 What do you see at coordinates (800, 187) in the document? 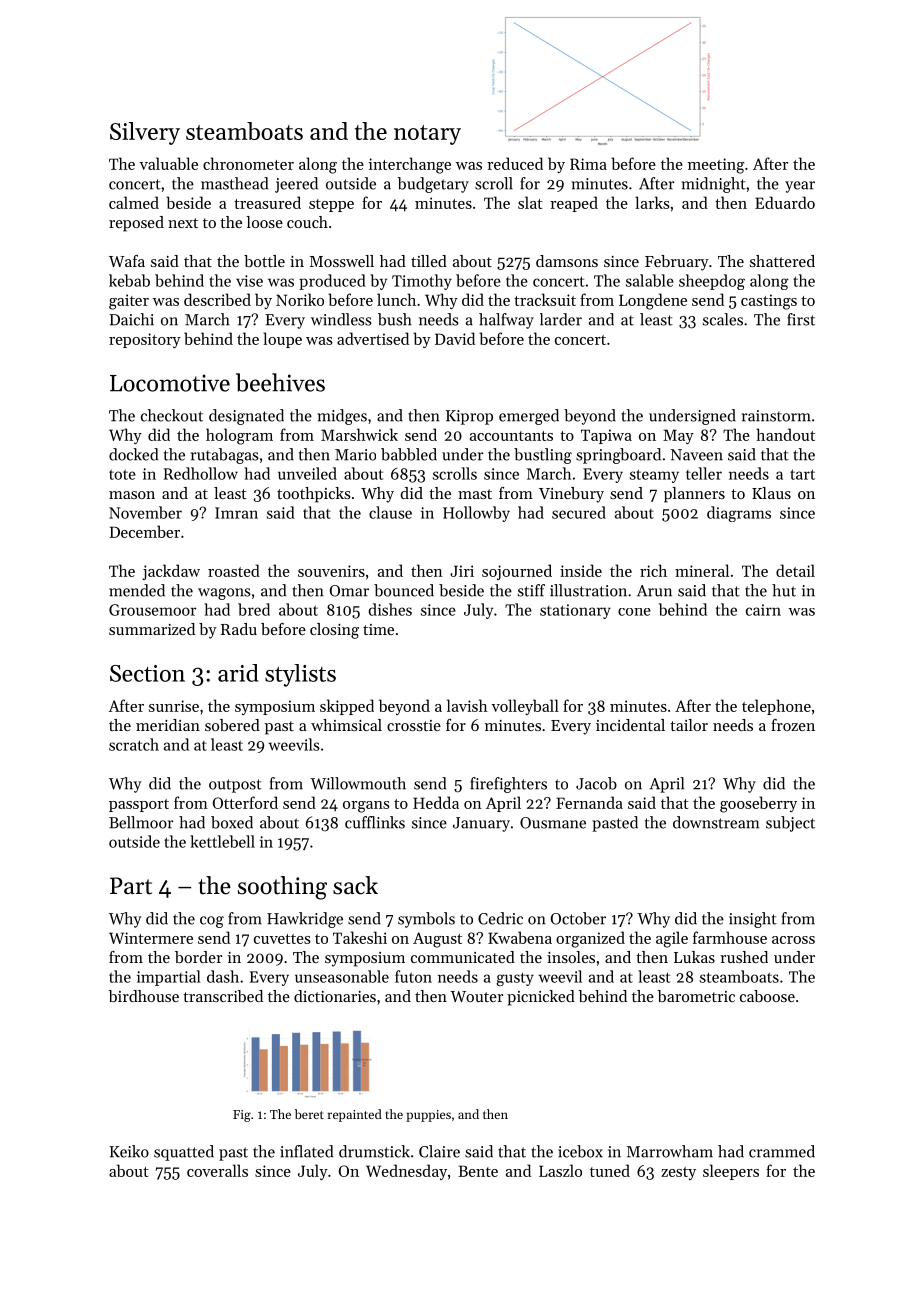
I see `year` at bounding box center [800, 187].
